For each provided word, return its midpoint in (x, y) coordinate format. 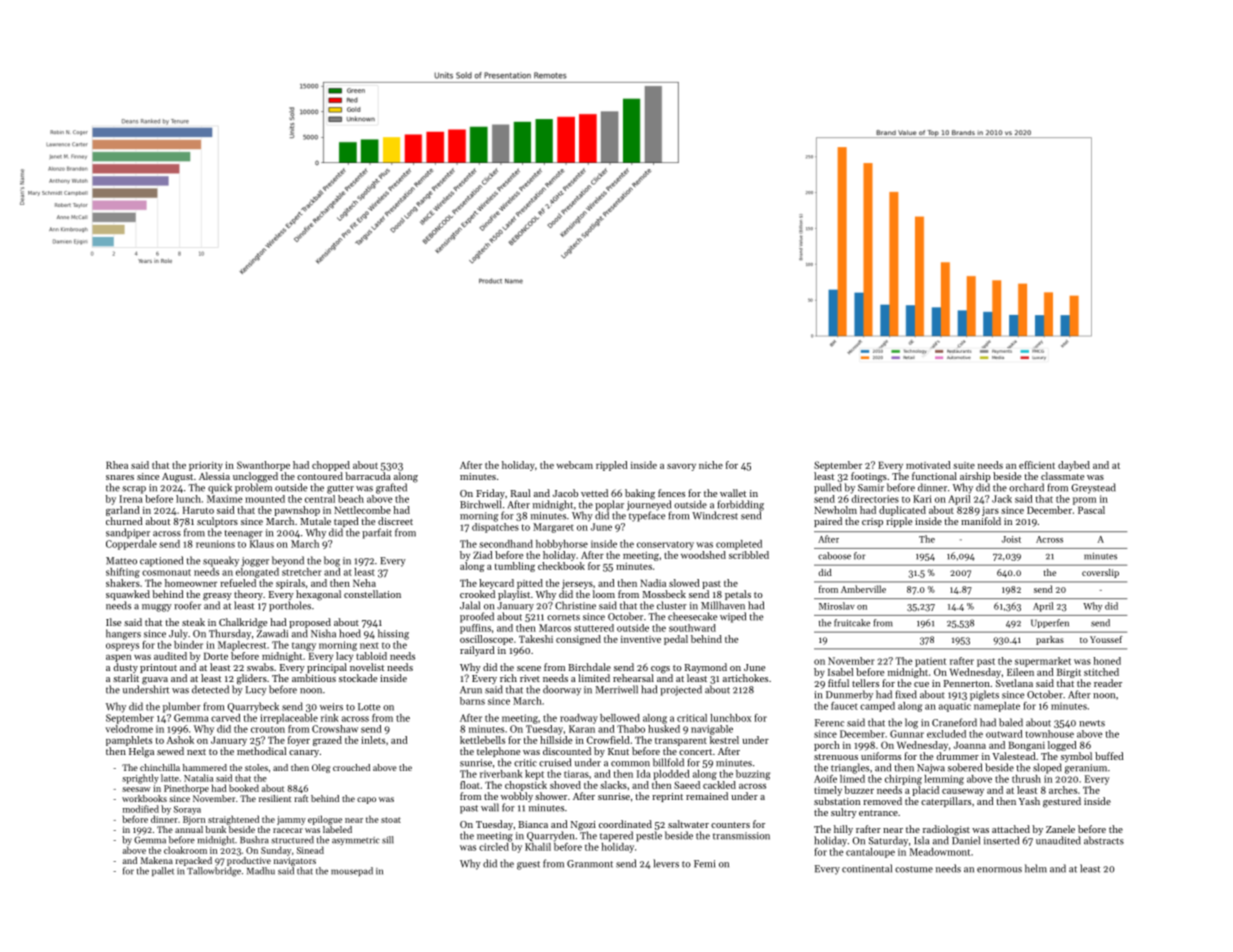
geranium (1086, 769)
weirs (331, 707)
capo (366, 800)
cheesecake (692, 616)
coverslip (1100, 573)
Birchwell (480, 504)
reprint (667, 797)
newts (1092, 723)
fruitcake (852, 623)
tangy (304, 647)
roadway (579, 719)
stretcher (302, 572)
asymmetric (356, 841)
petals (738, 595)
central (320, 499)
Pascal (1091, 510)
